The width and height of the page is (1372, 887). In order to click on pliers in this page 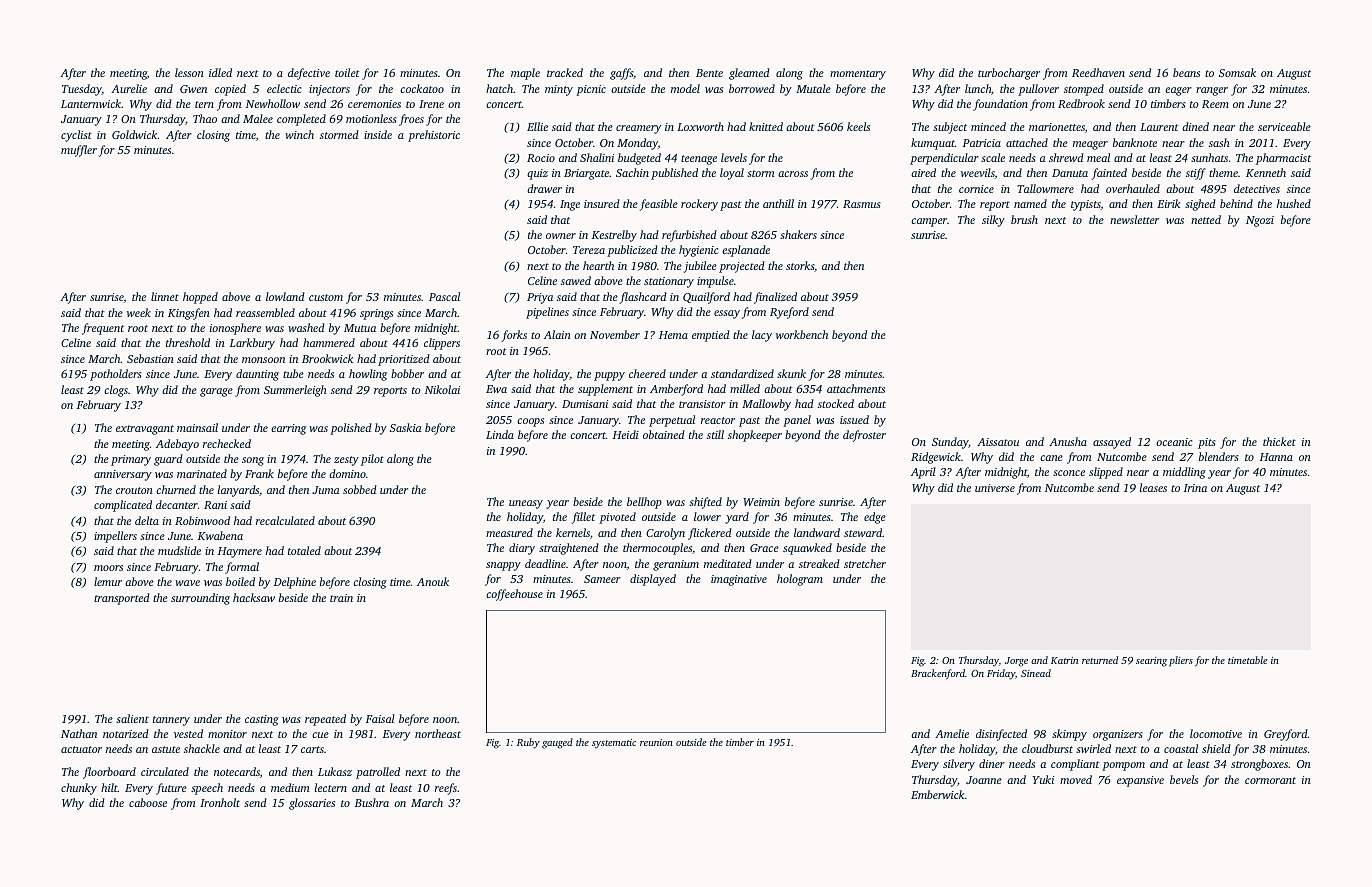, I will do `click(1181, 661)`.
